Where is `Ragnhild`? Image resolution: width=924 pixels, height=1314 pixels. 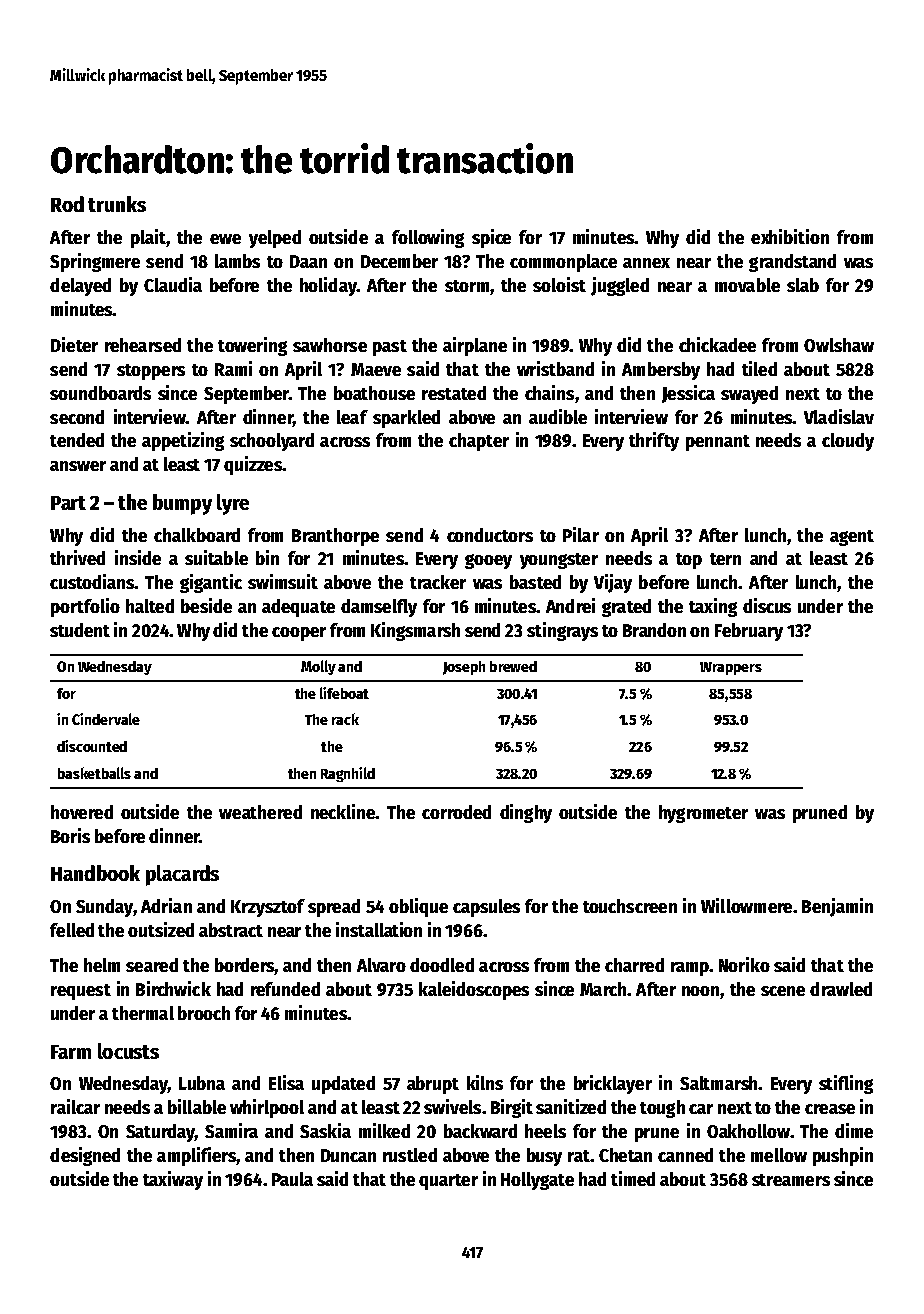
Ragnhild is located at coordinates (348, 774).
